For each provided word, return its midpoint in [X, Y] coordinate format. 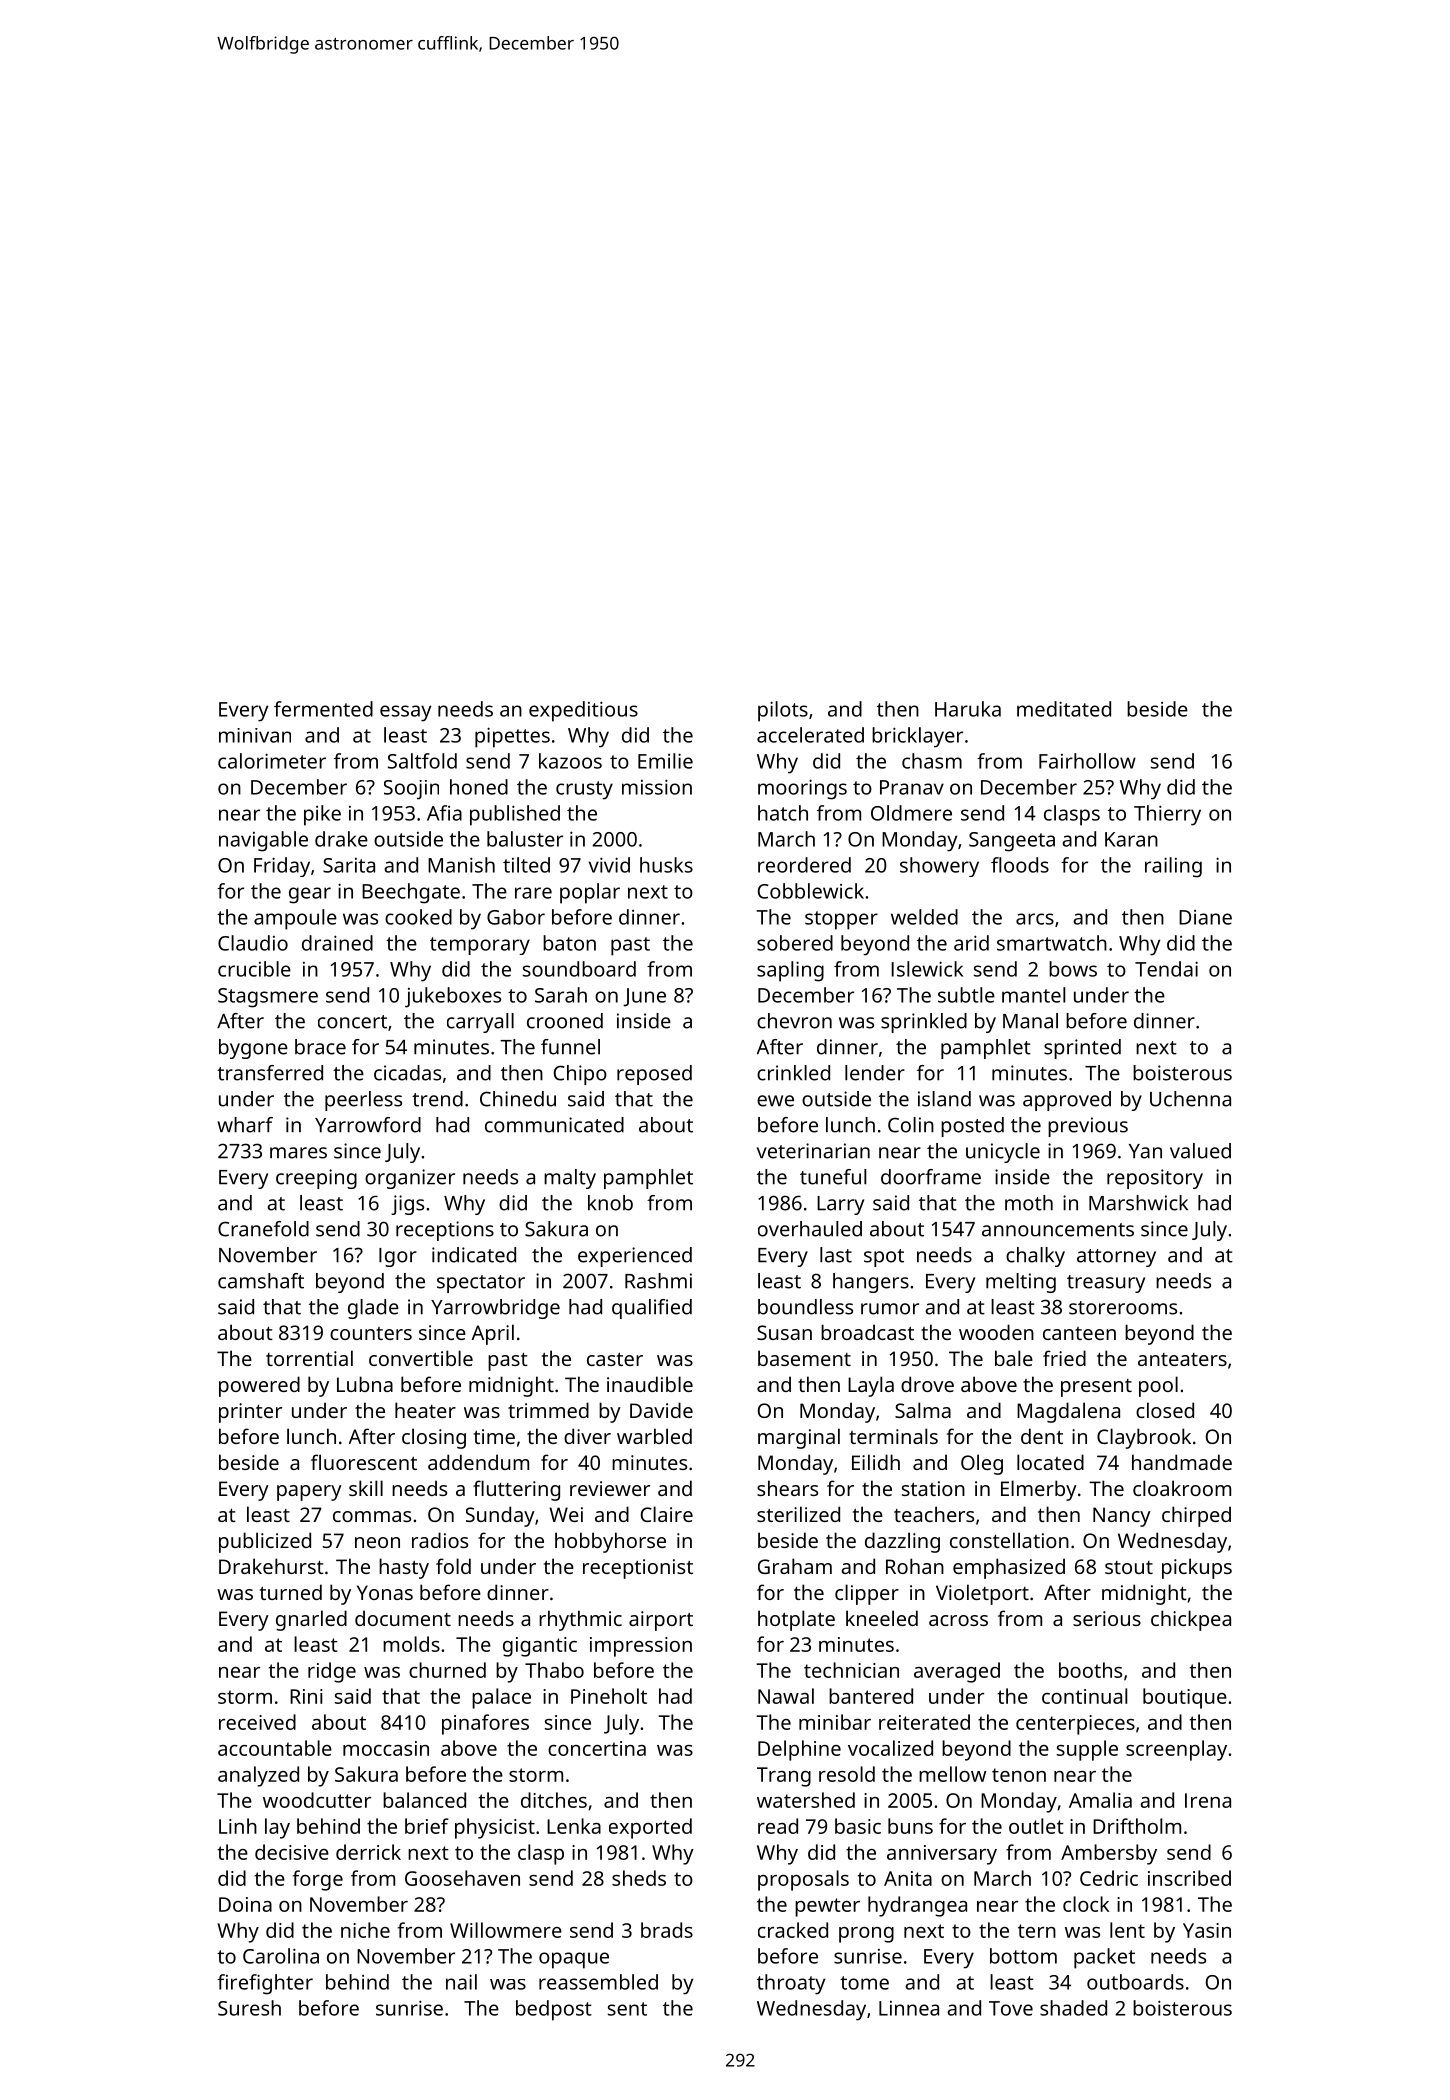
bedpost [554, 2010]
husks [666, 865]
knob [610, 1203]
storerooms [1123, 1308]
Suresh [249, 2008]
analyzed [258, 1776]
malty [570, 1179]
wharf [245, 1125]
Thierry [1167, 815]
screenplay [1176, 1750]
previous [1088, 1127]
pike [322, 815]
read [778, 1826]
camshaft [261, 1281]
